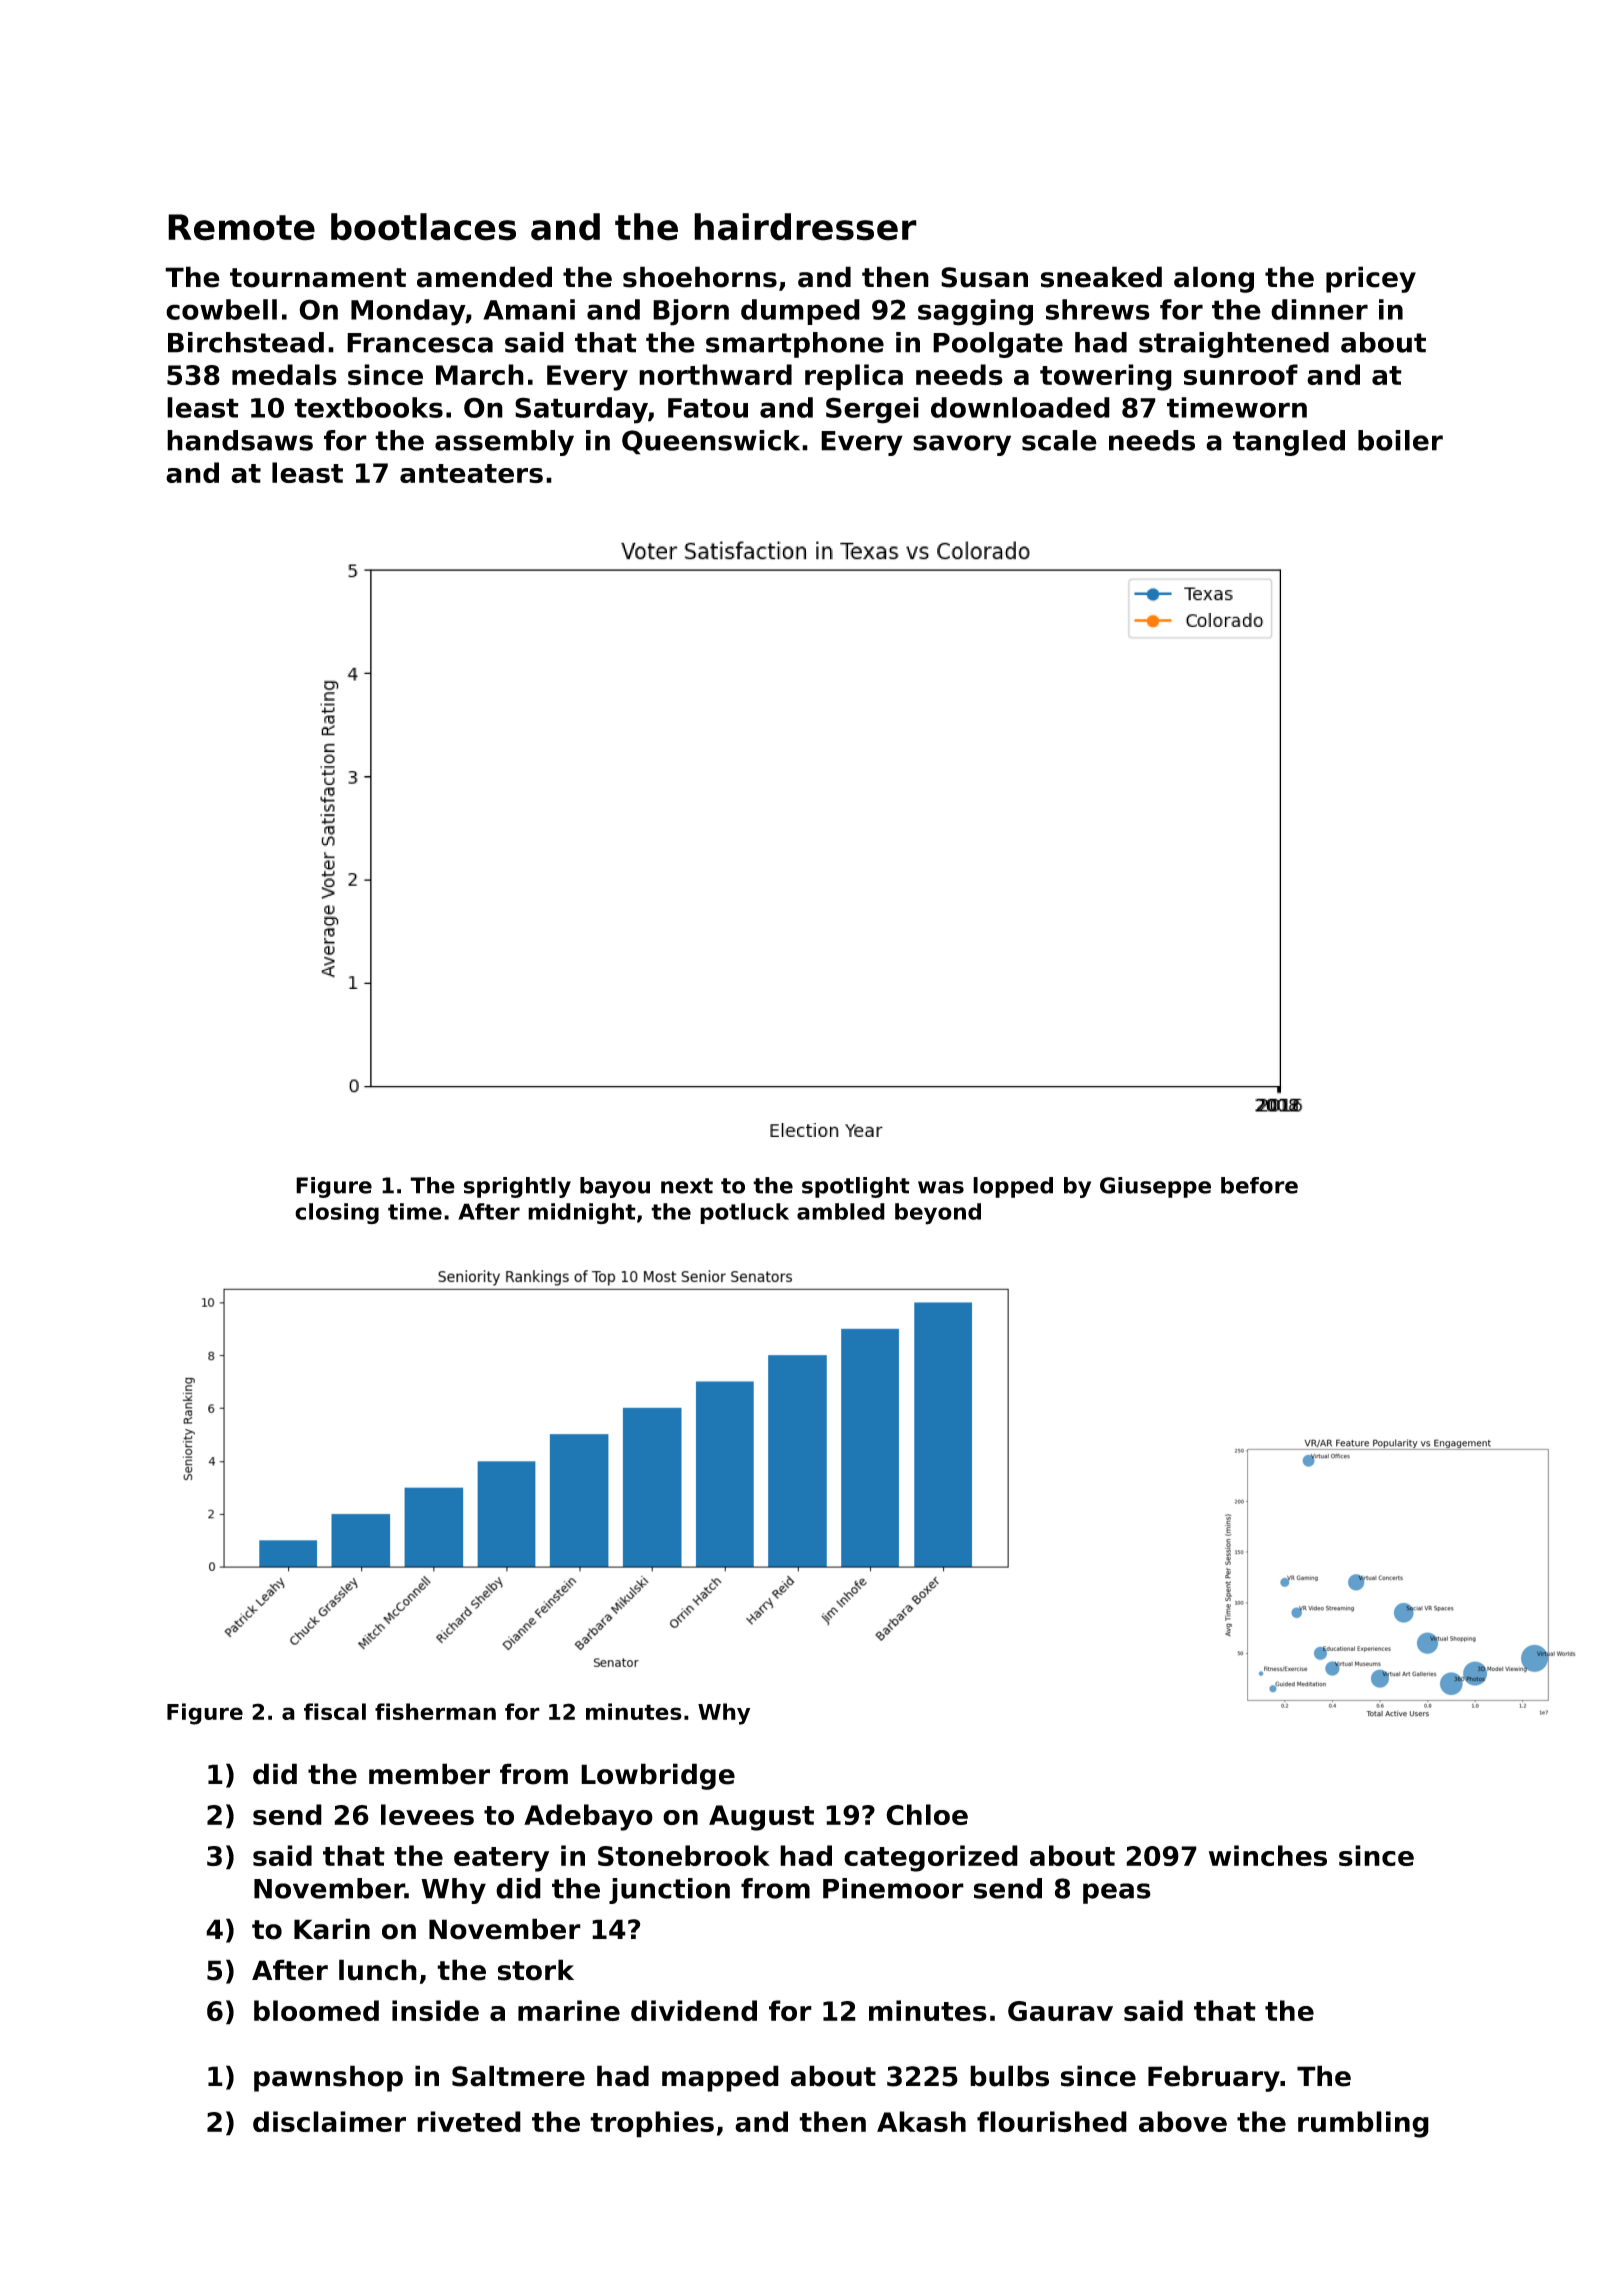  I want to click on Lowbridge, so click(658, 1776).
